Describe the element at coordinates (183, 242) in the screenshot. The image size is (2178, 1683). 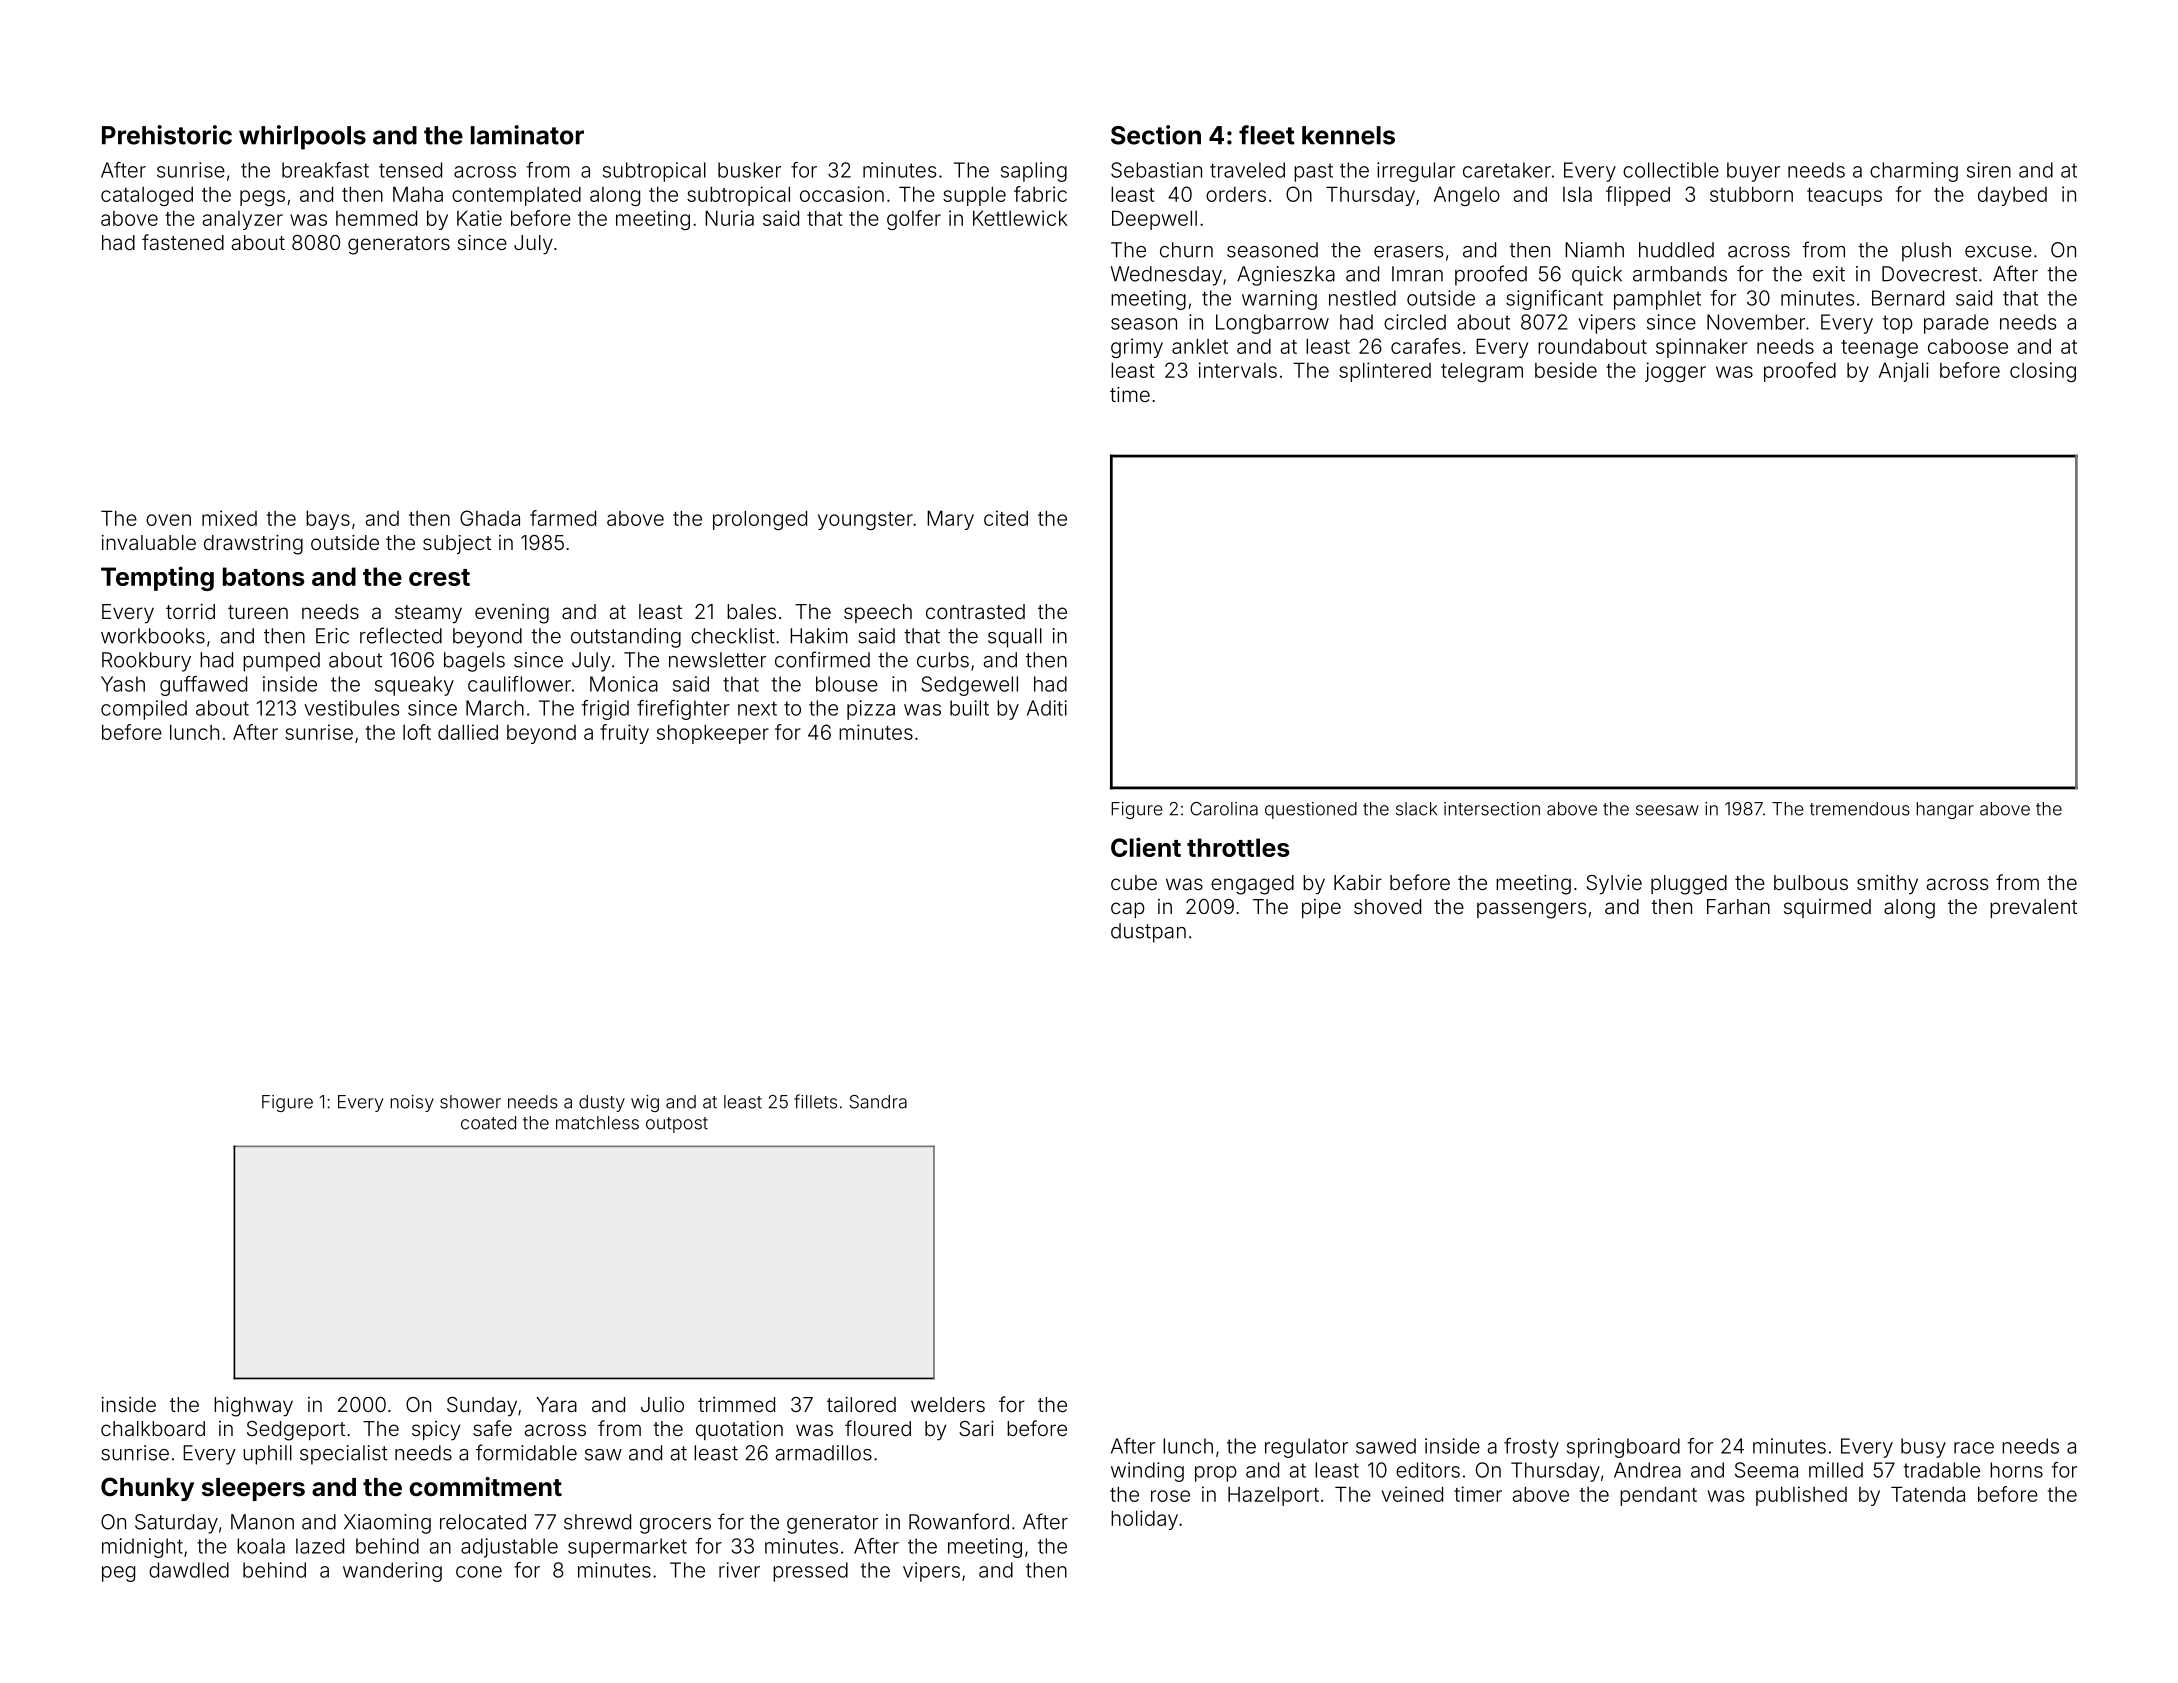
I see `fastened` at that location.
